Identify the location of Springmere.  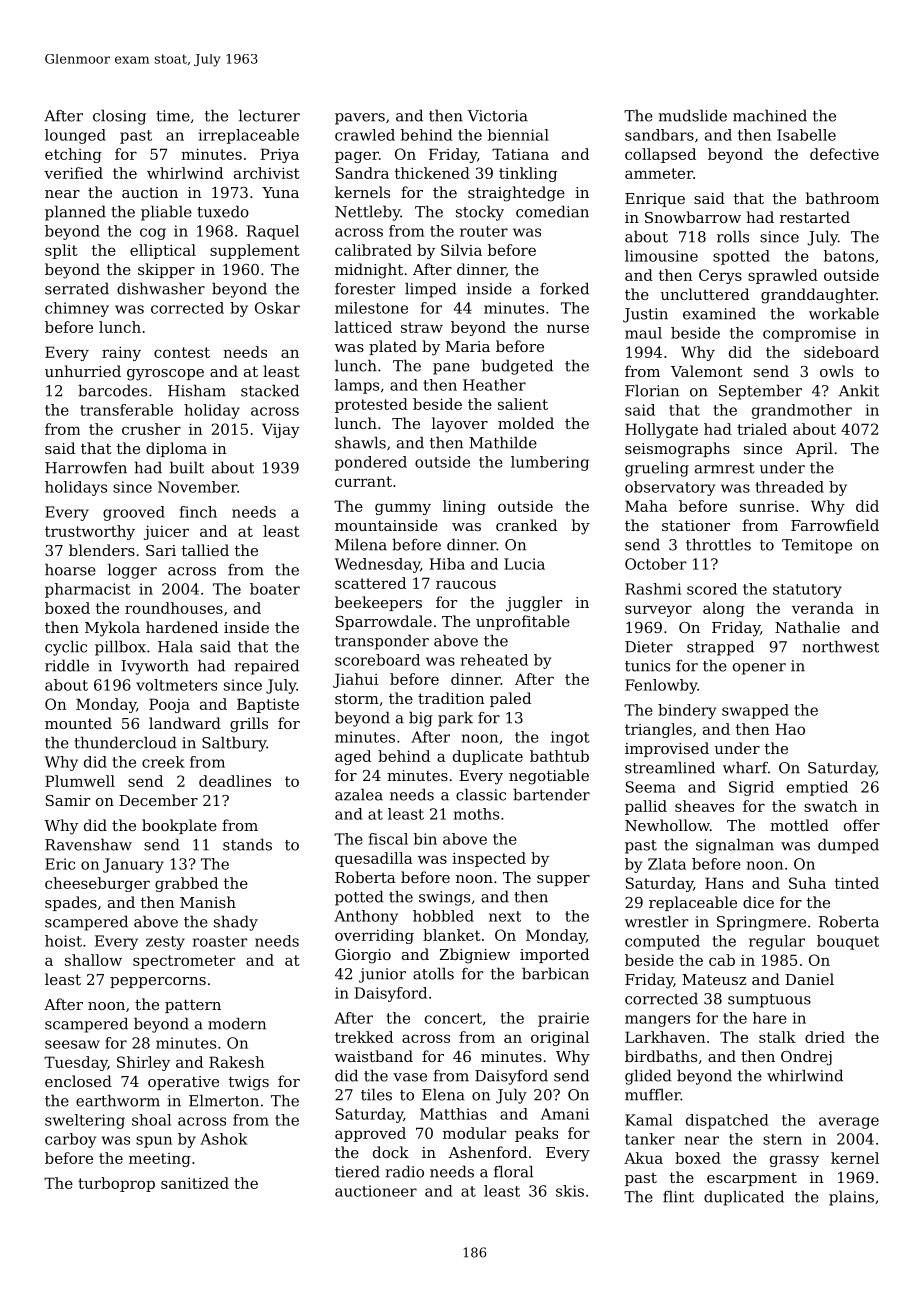
(761, 923).
